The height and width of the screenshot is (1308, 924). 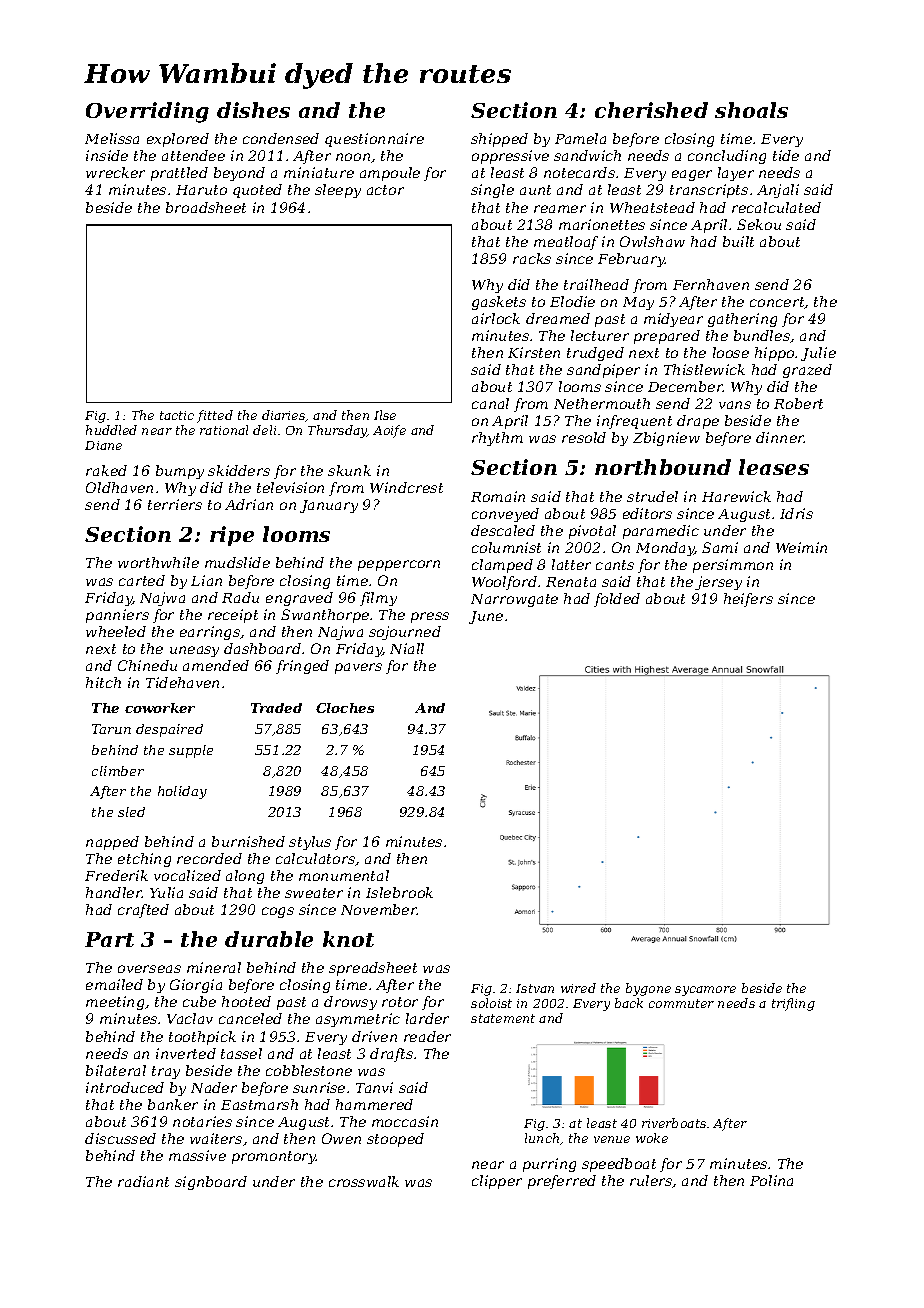 I want to click on worthwhile, so click(x=158, y=562).
